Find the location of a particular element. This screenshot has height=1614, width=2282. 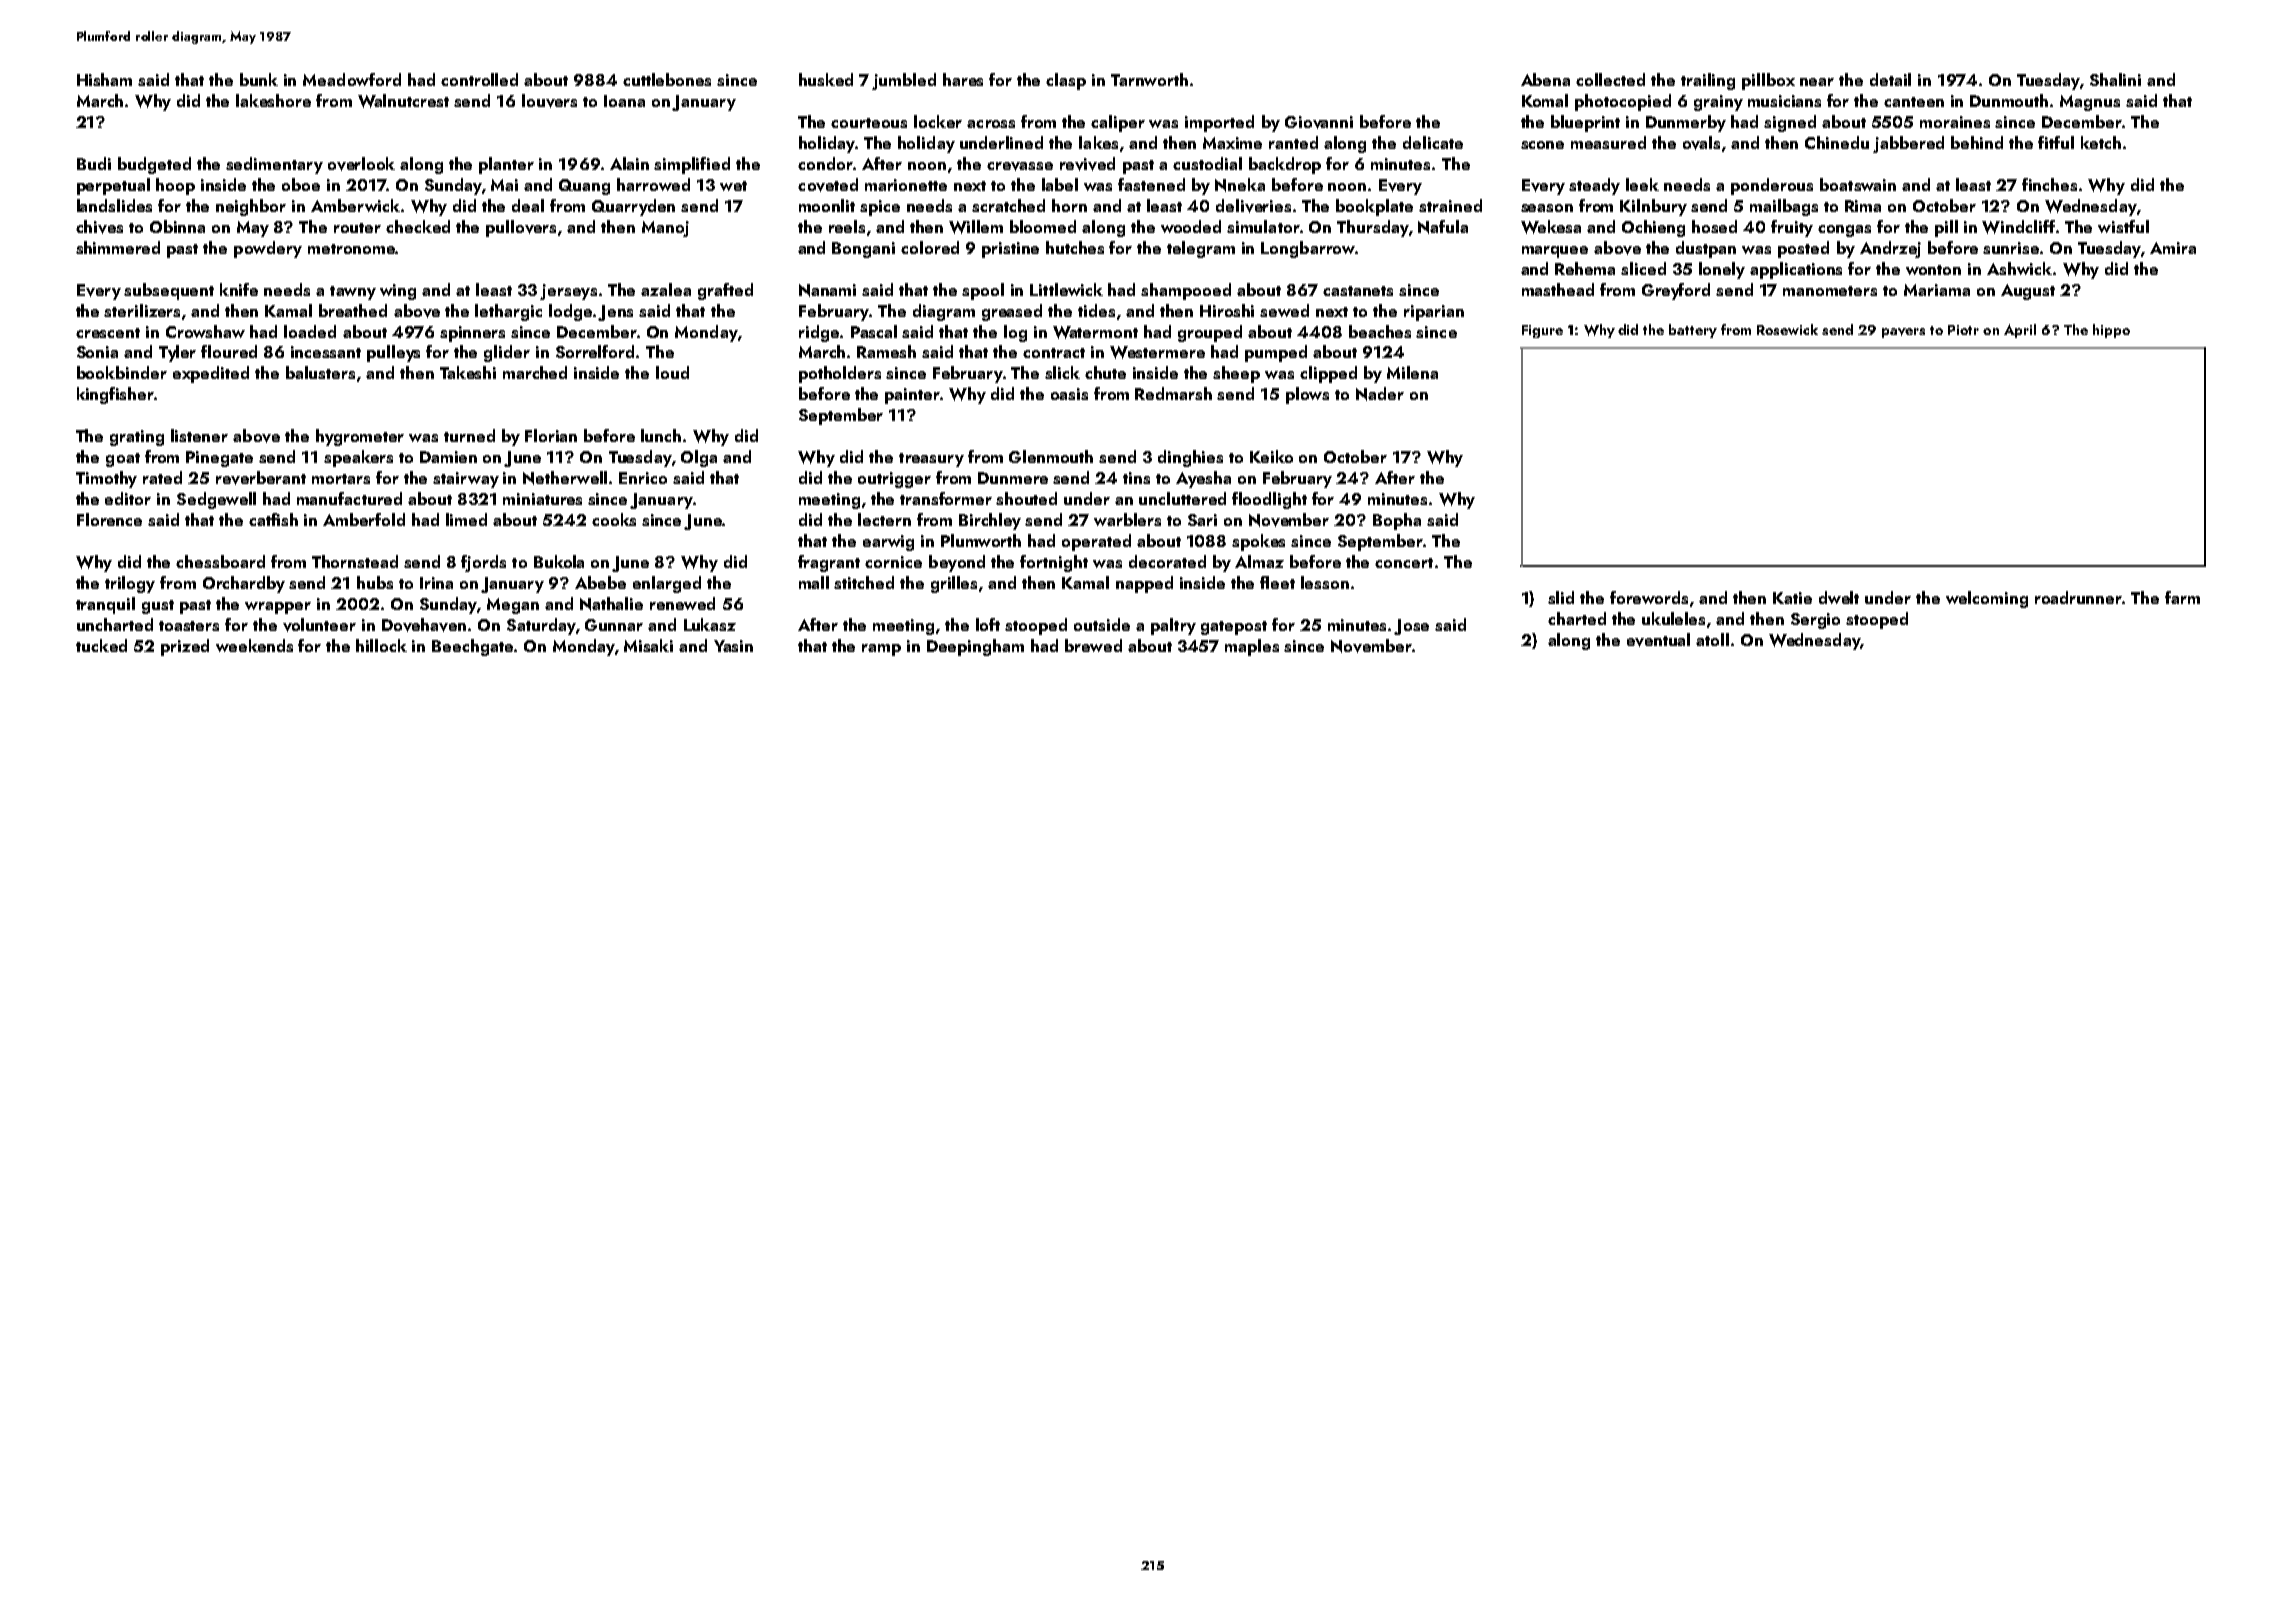

April is located at coordinates (2020, 331).
